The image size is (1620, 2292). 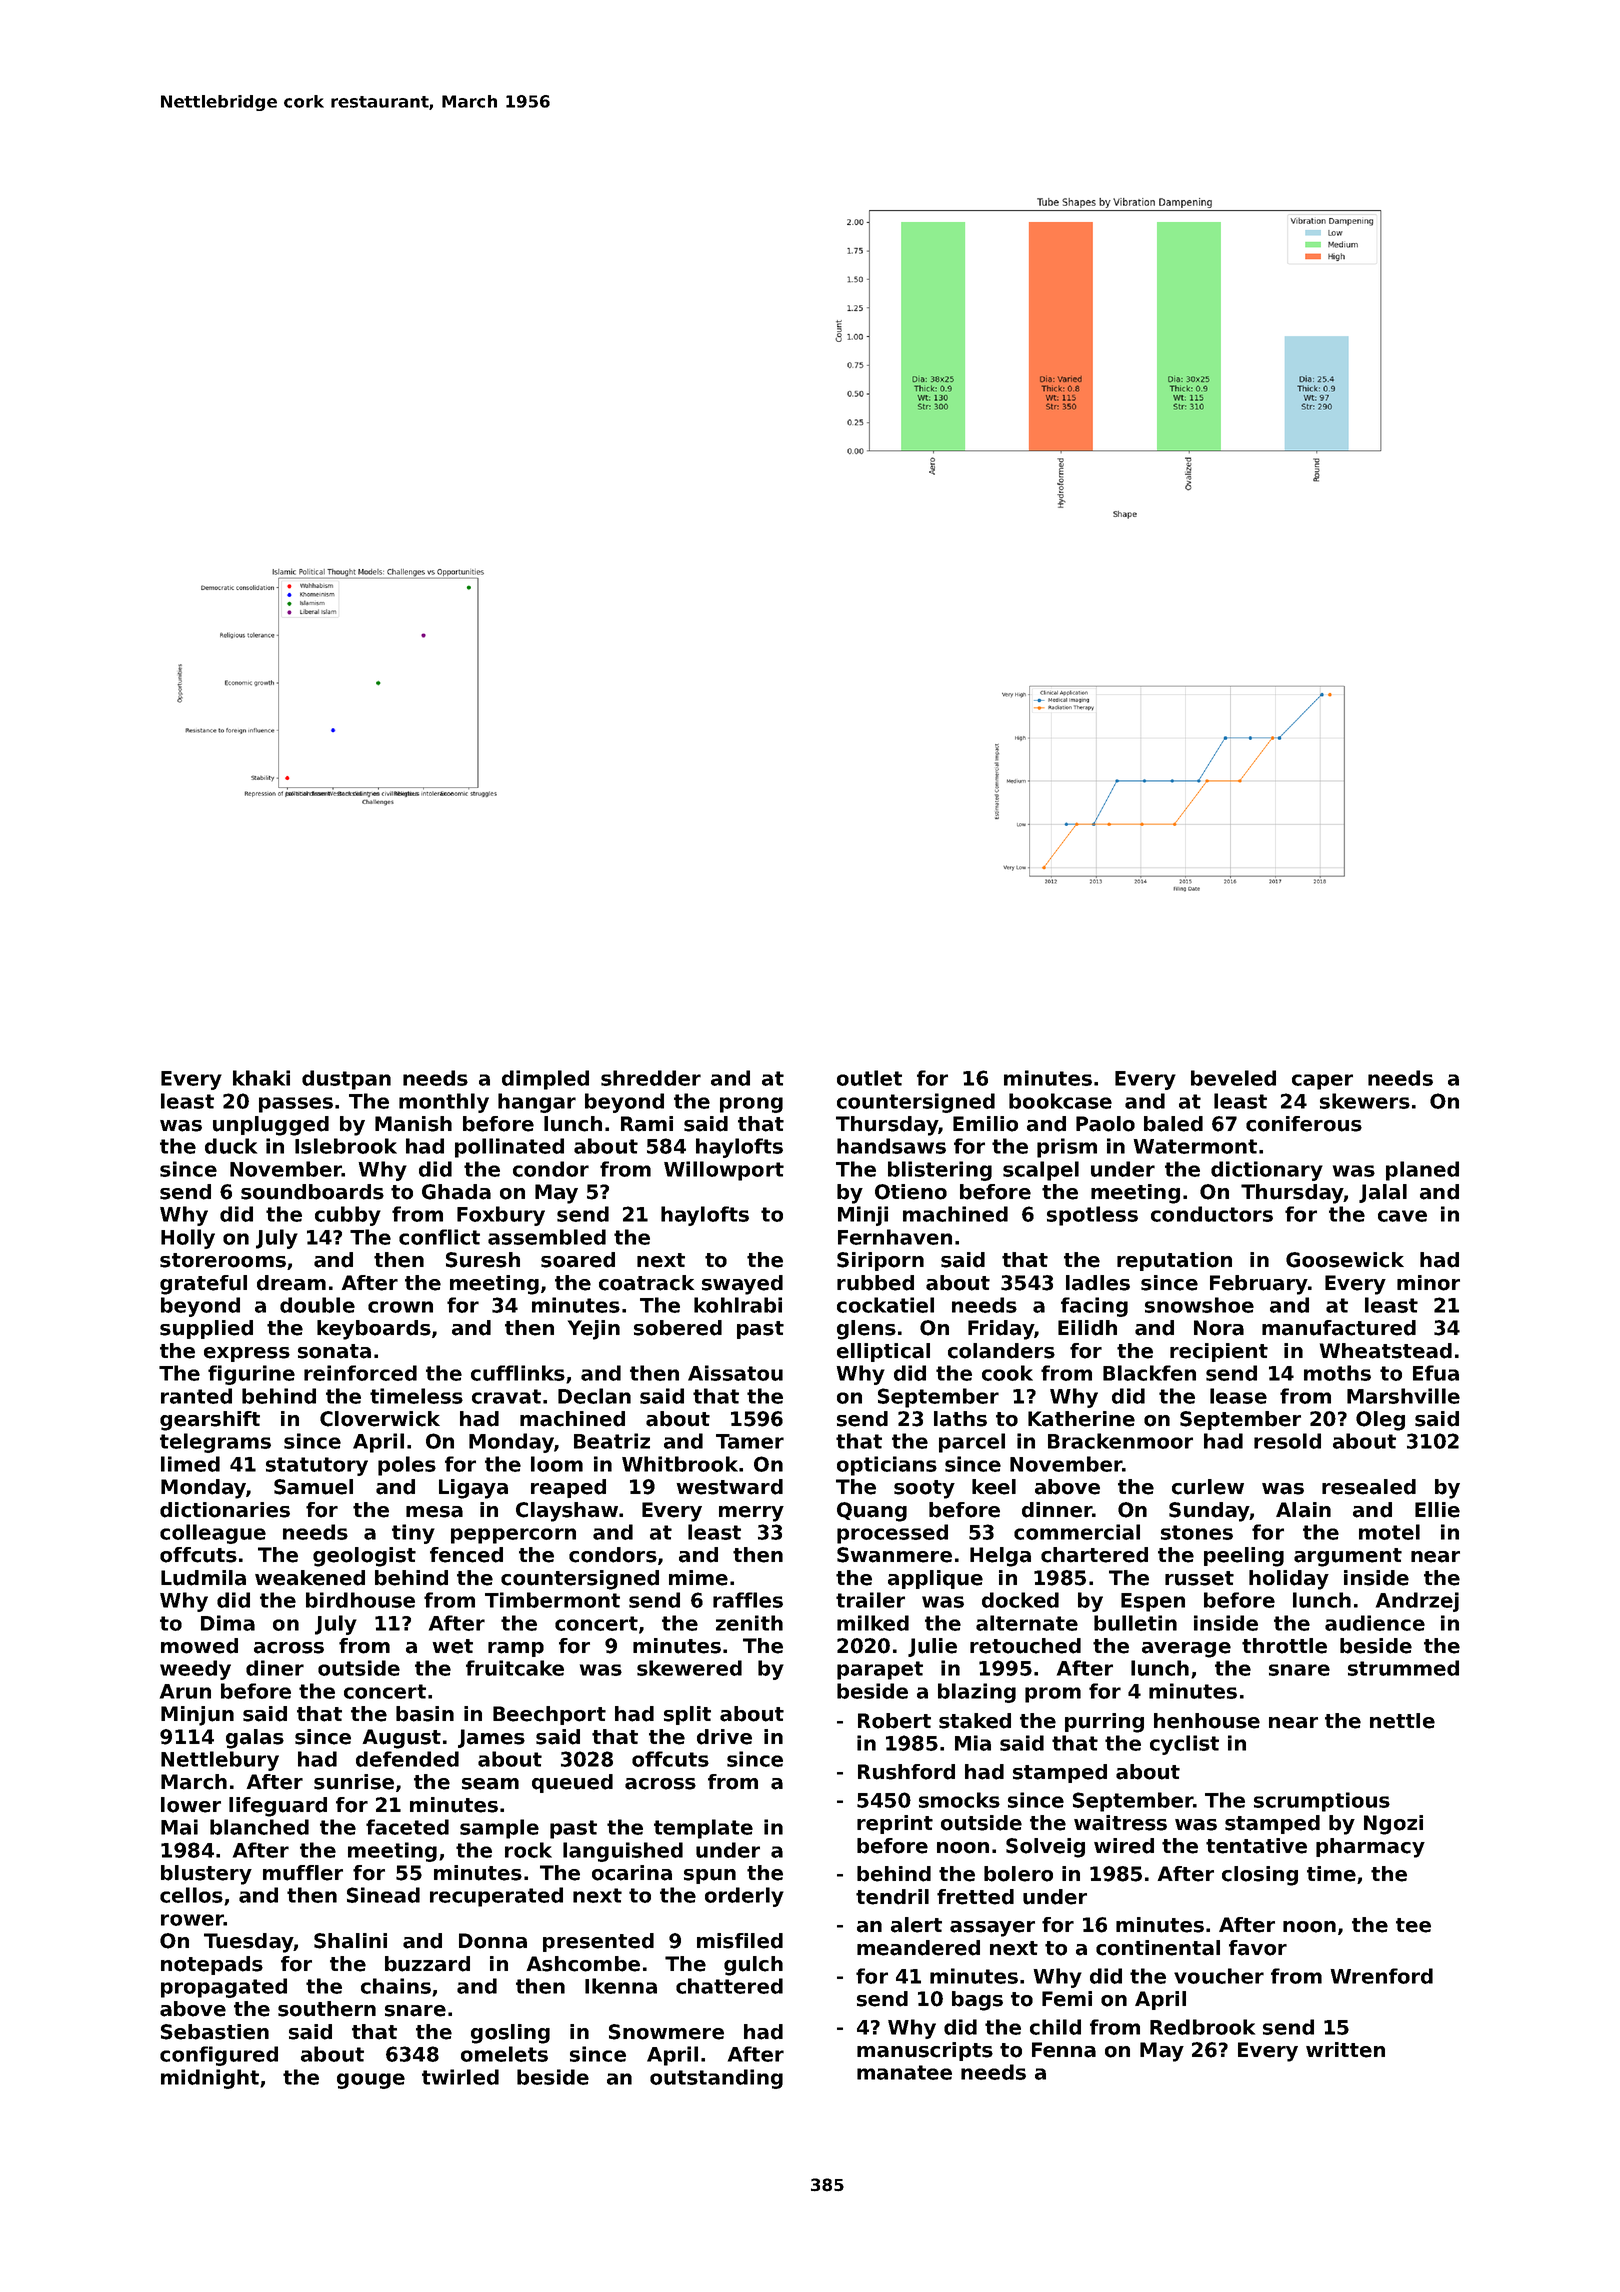 I want to click on Aissatou, so click(x=735, y=1373).
